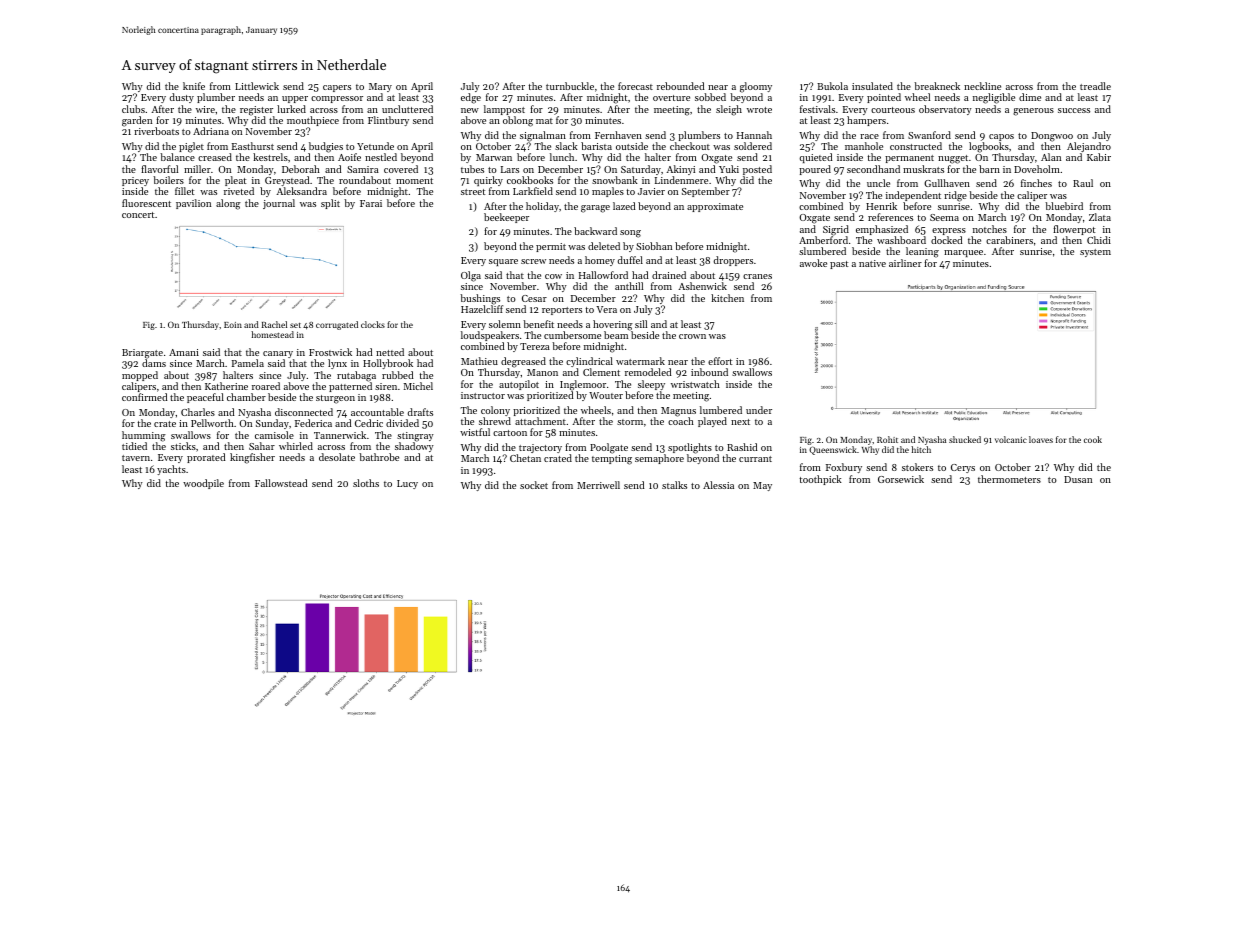  Describe the element at coordinates (720, 361) in the screenshot. I see `effort` at that location.
